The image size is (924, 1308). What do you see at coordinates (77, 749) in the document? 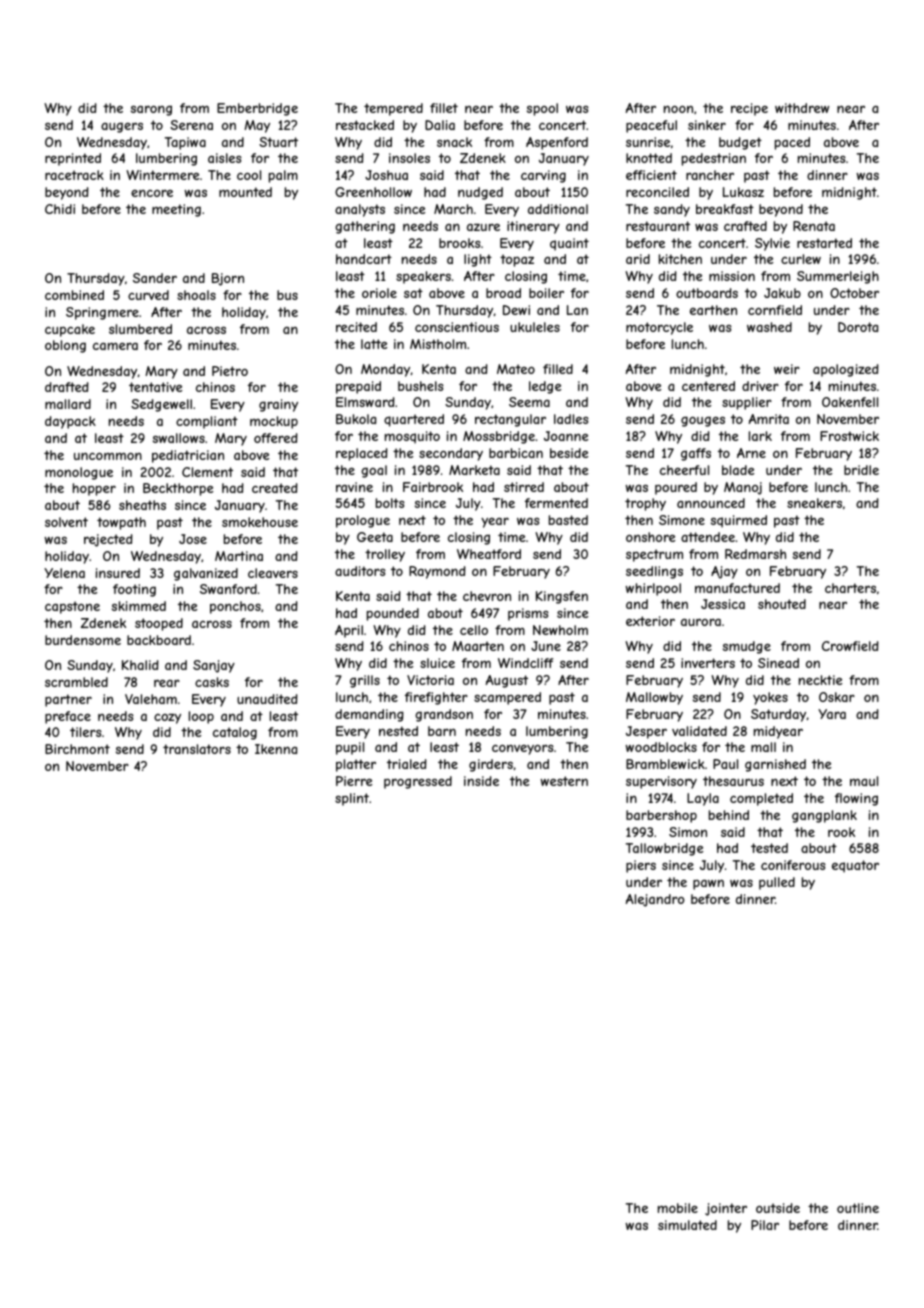
I see `Birchmont` at bounding box center [77, 749].
